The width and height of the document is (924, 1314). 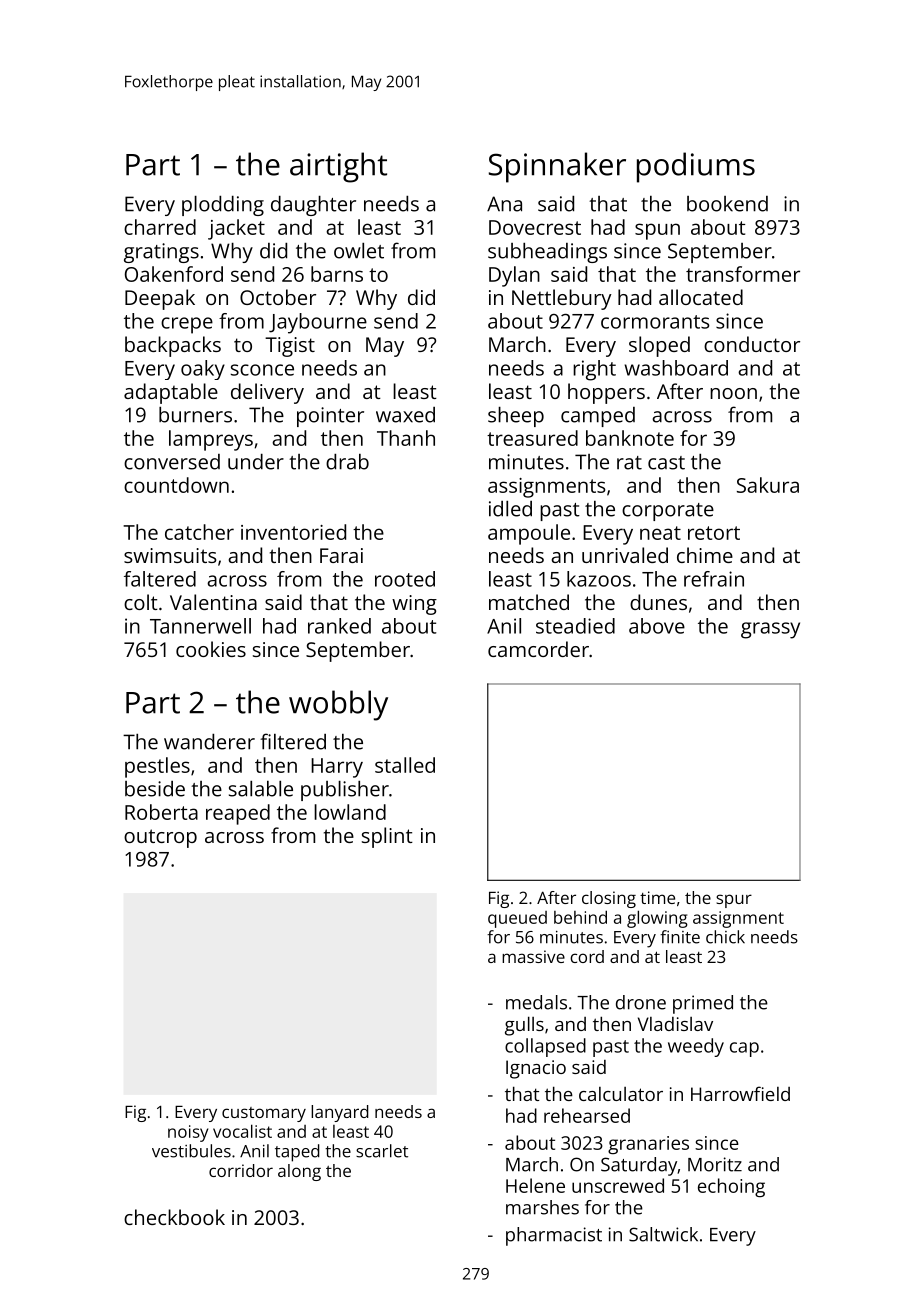 I want to click on airtight, so click(x=338, y=167).
